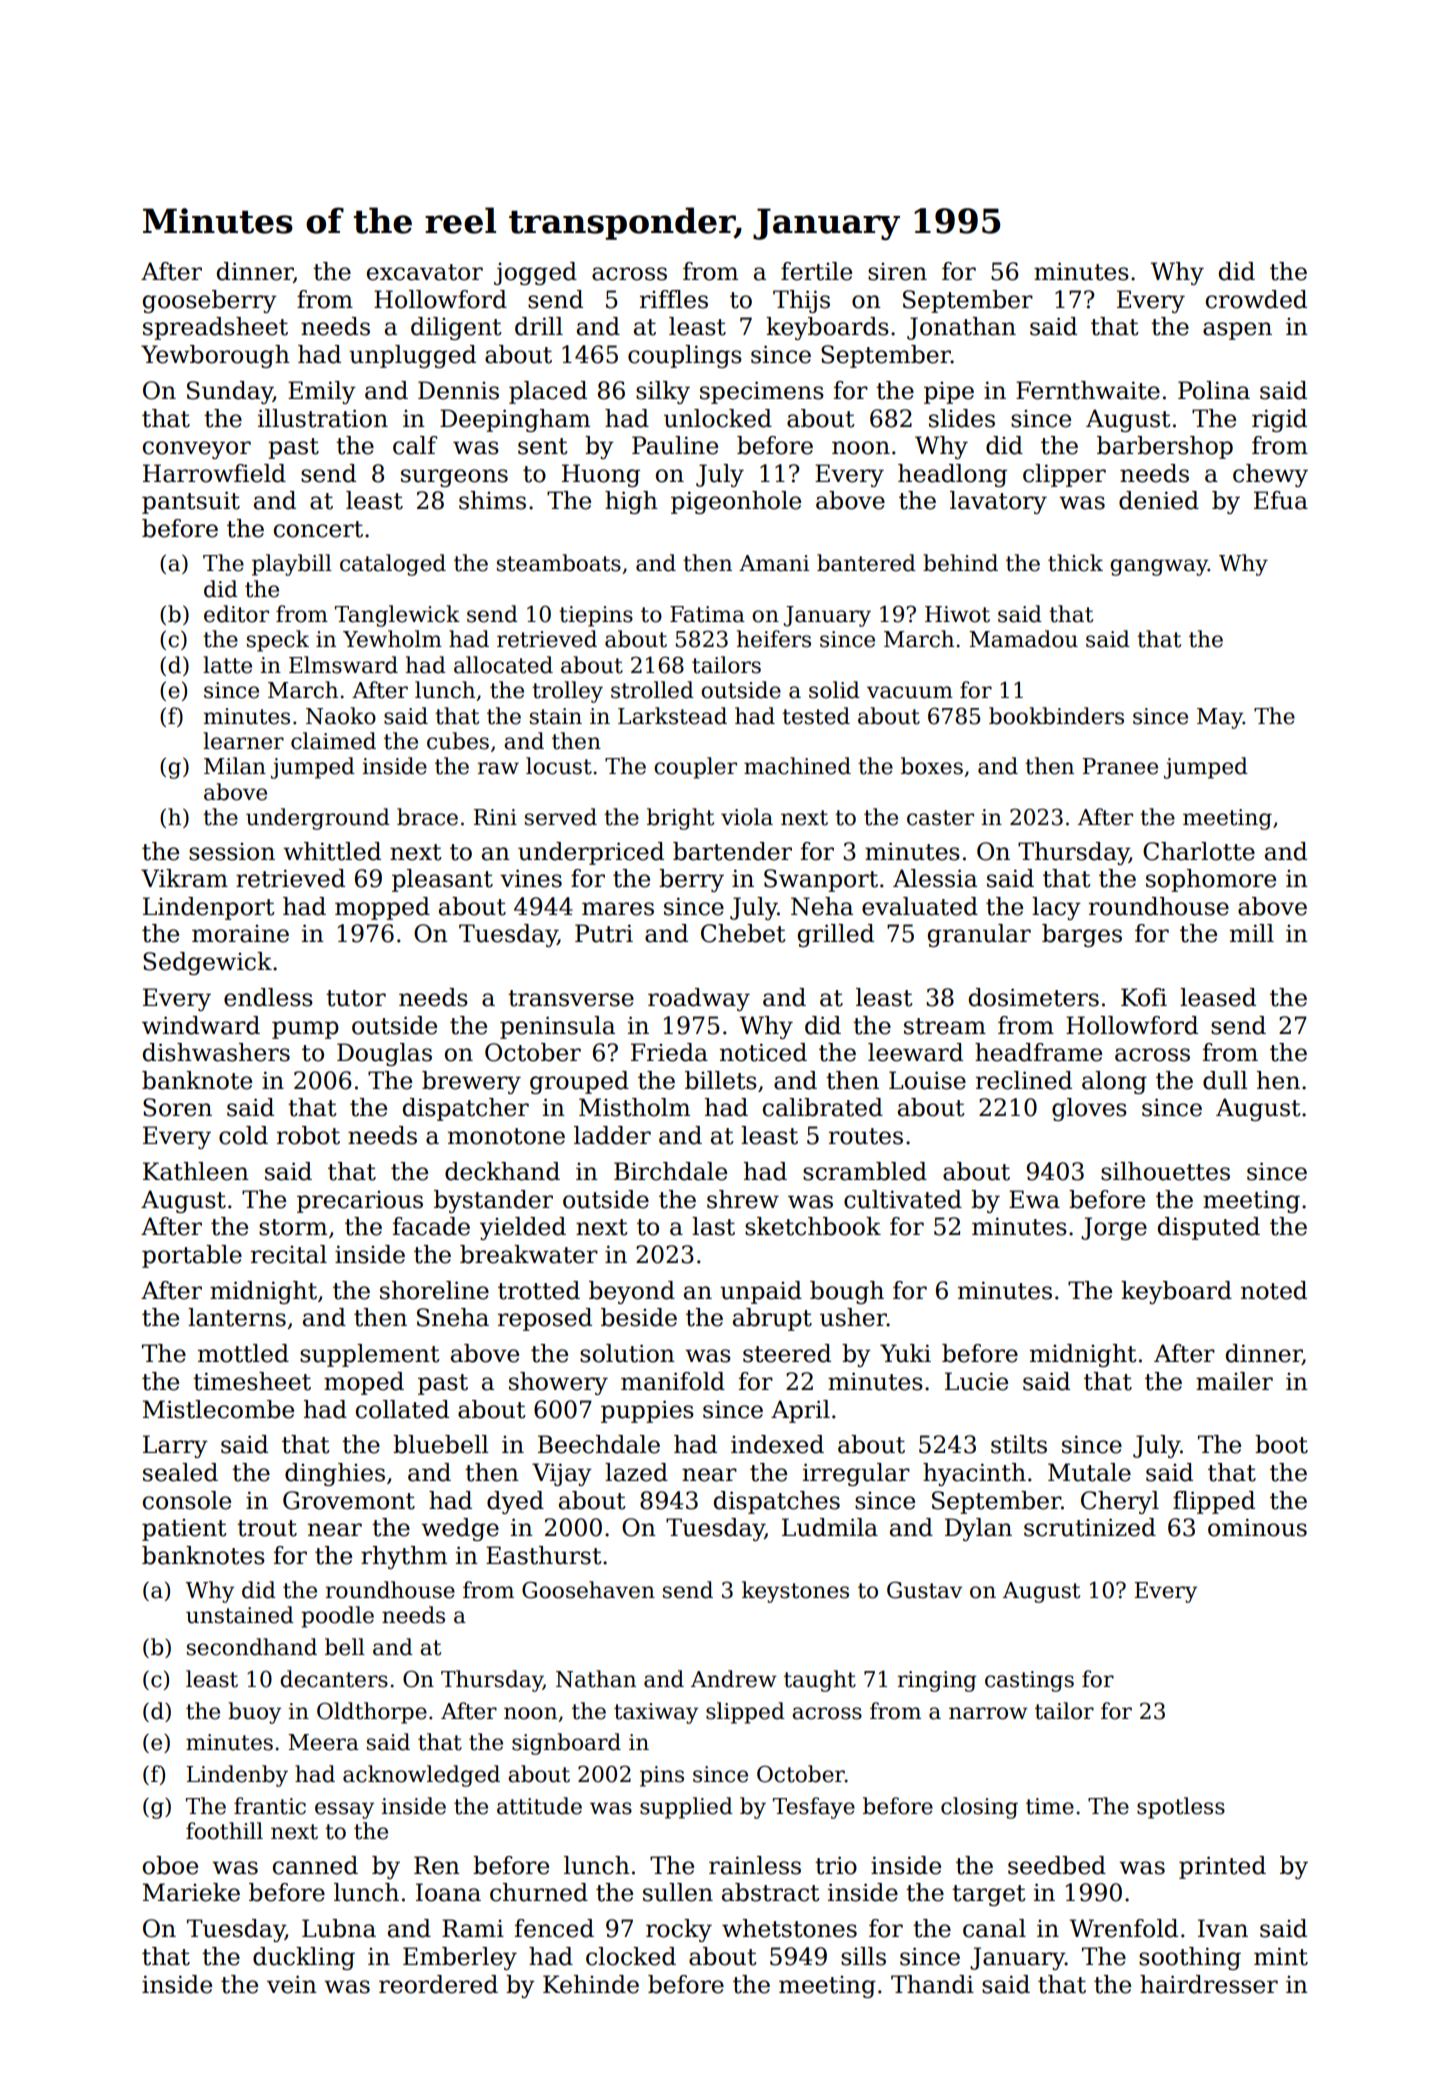 This screenshot has width=1450, height=2100. What do you see at coordinates (800, 1411) in the screenshot?
I see `April` at bounding box center [800, 1411].
